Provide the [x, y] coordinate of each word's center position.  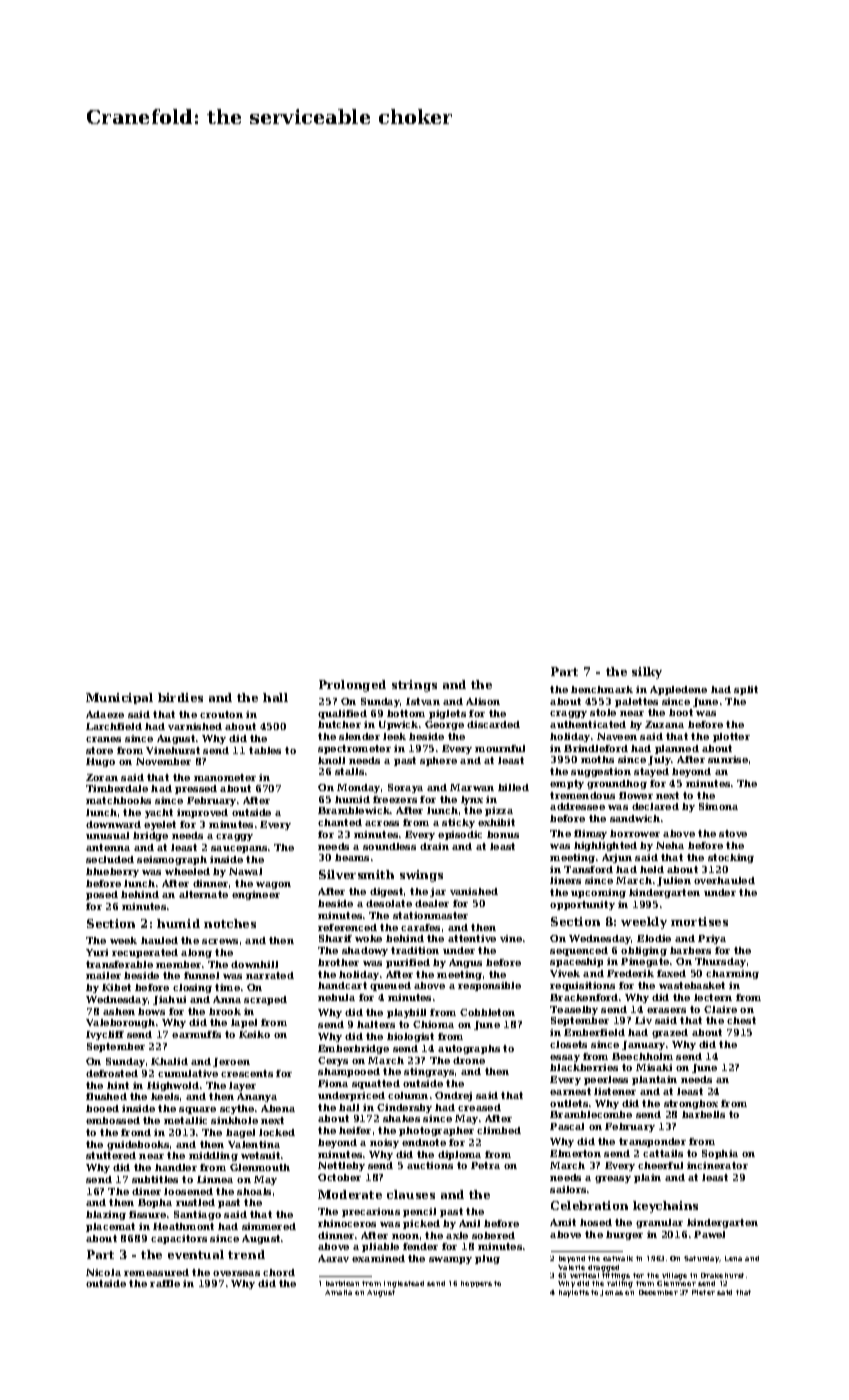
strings [414, 686]
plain [647, 1178]
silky [647, 673]
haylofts [574, 1293]
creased [479, 1107]
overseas [236, 1273]
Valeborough [120, 1023]
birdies [180, 697]
